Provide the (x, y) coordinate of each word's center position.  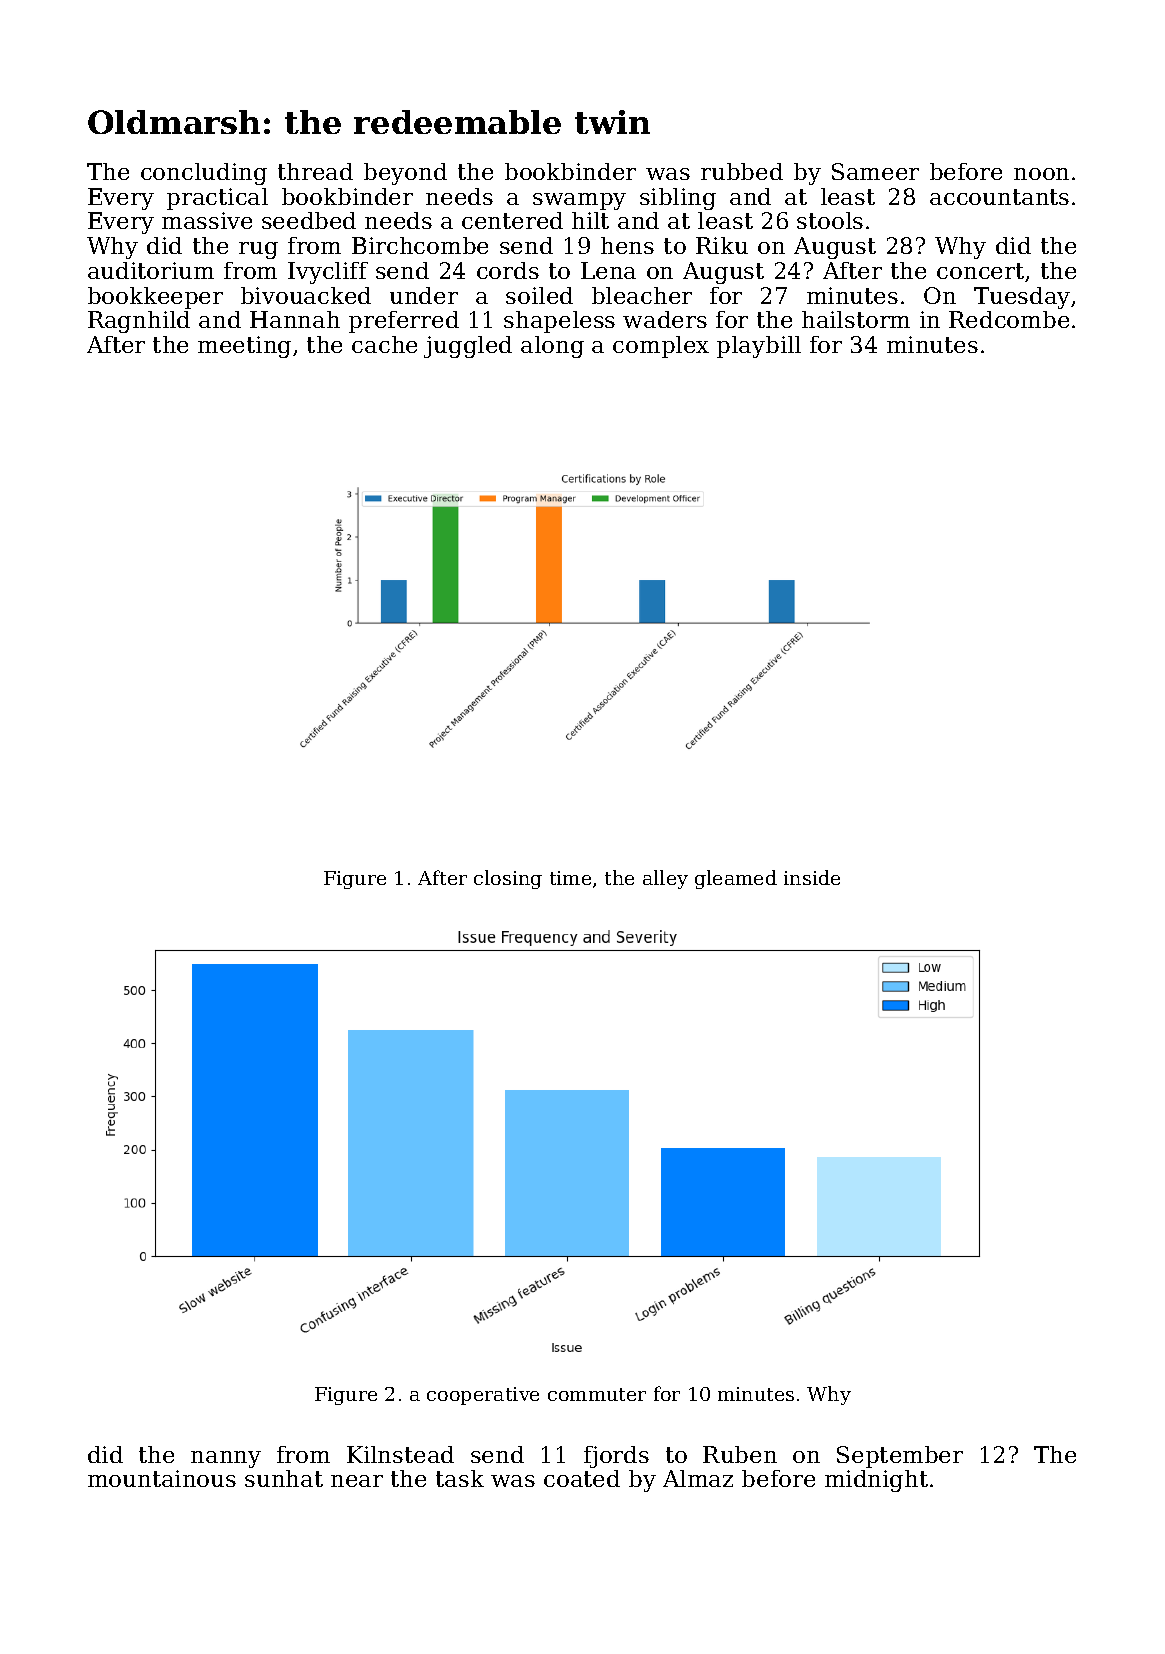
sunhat (284, 1478)
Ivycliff (328, 273)
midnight (876, 1481)
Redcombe (1009, 319)
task (460, 1478)
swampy (579, 201)
